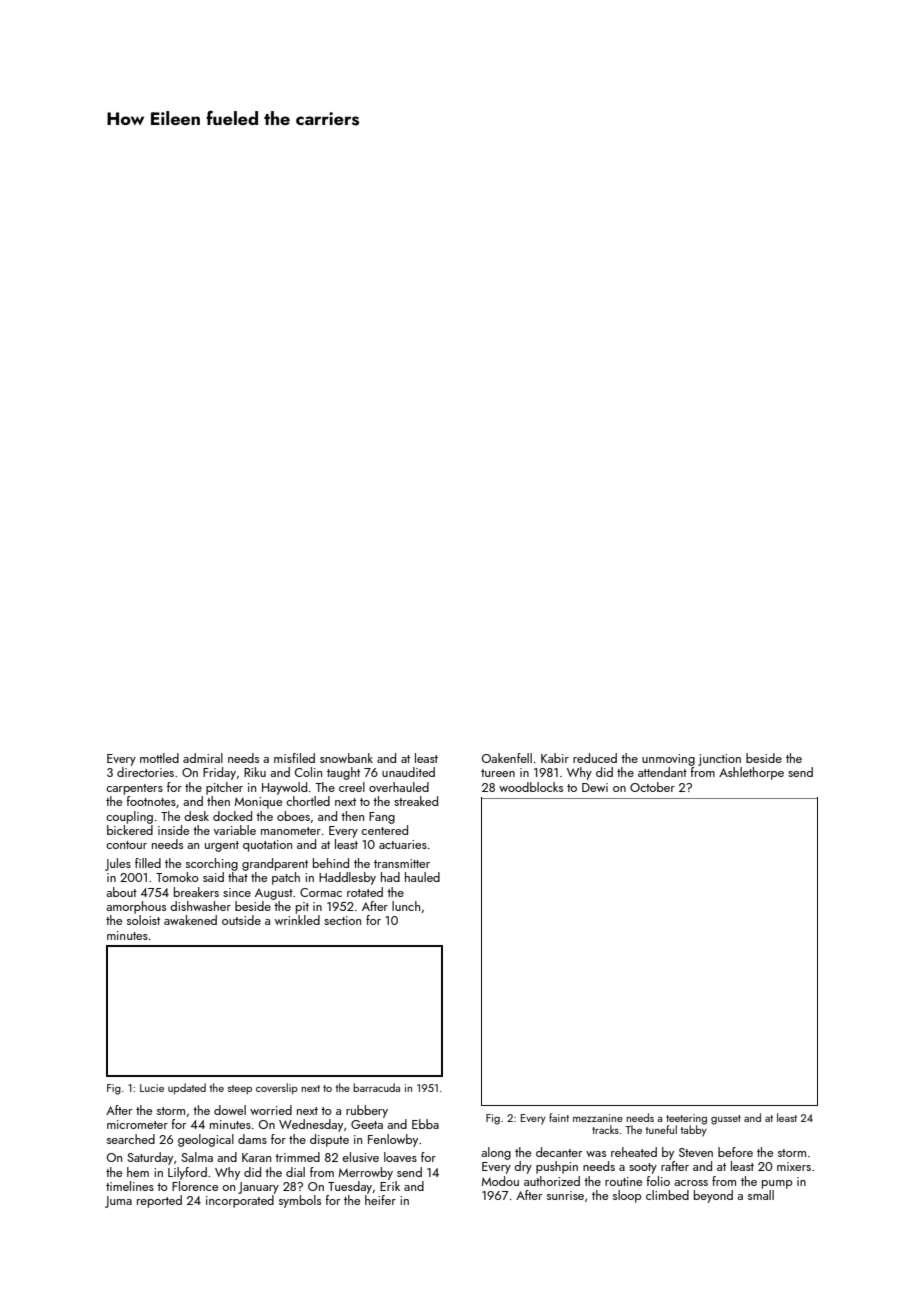  I want to click on Oakenfell, so click(507, 758).
